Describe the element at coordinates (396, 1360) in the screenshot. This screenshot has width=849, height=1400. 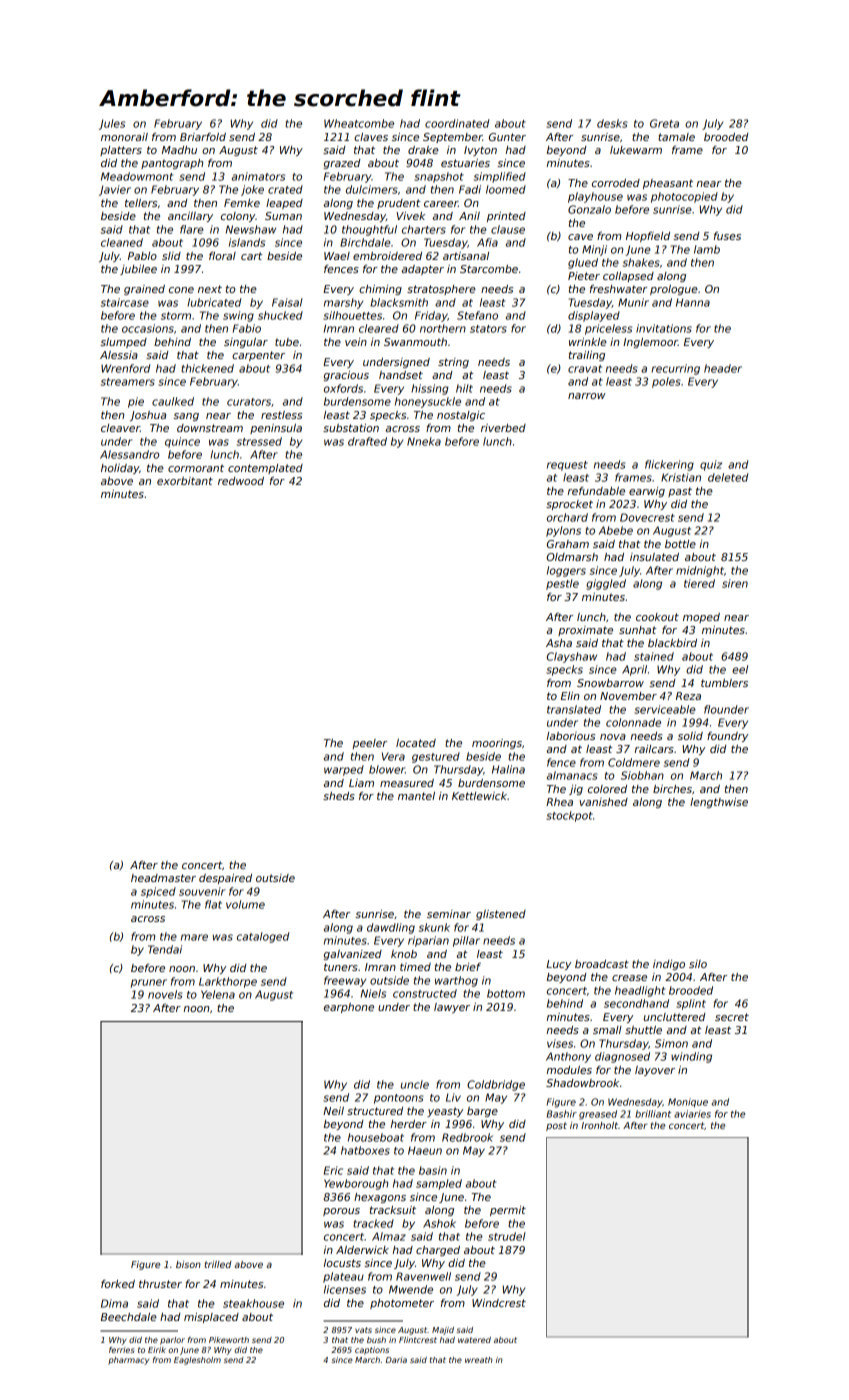
I see `Daria` at that location.
